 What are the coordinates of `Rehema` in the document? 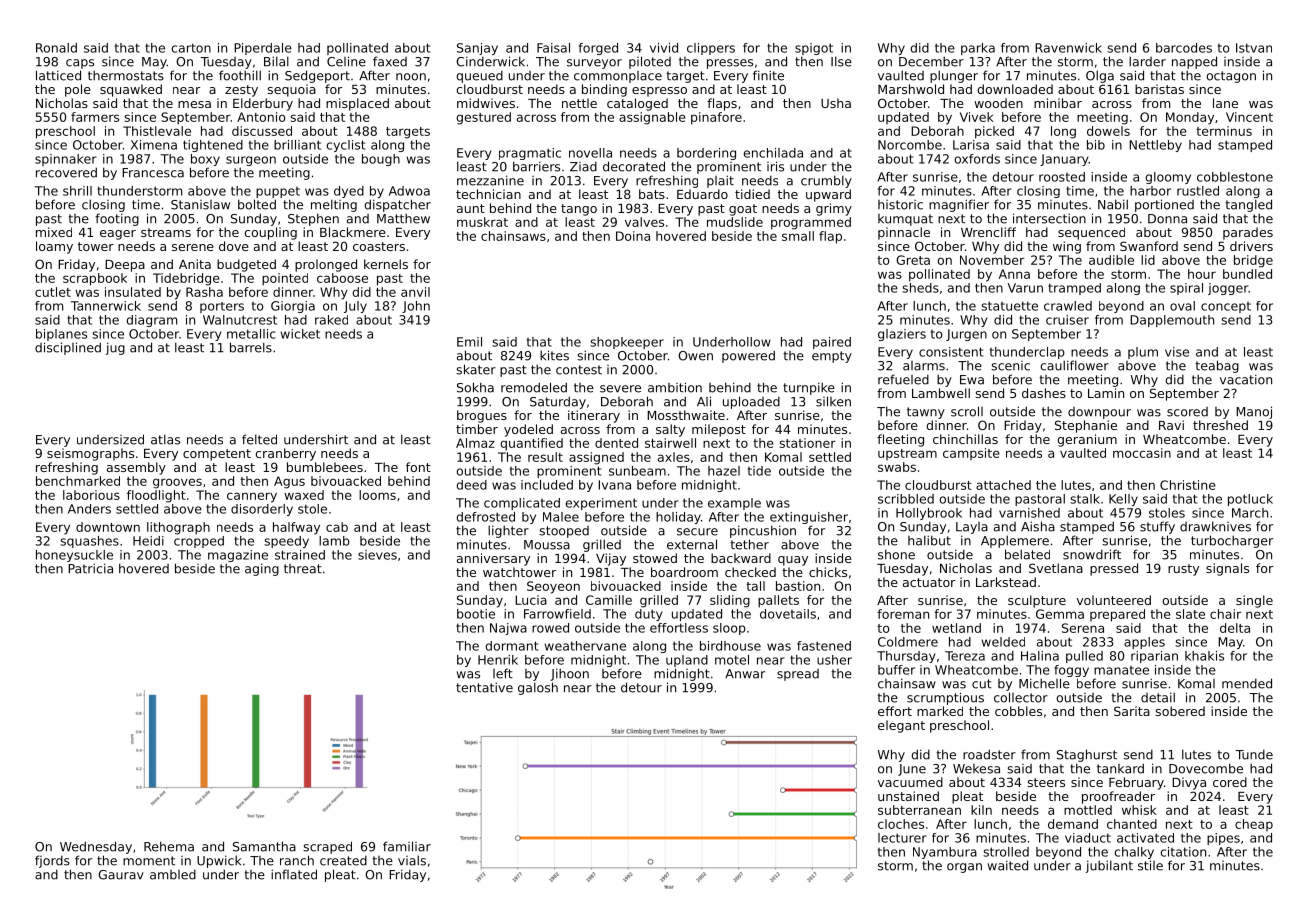 It's located at (169, 846).
